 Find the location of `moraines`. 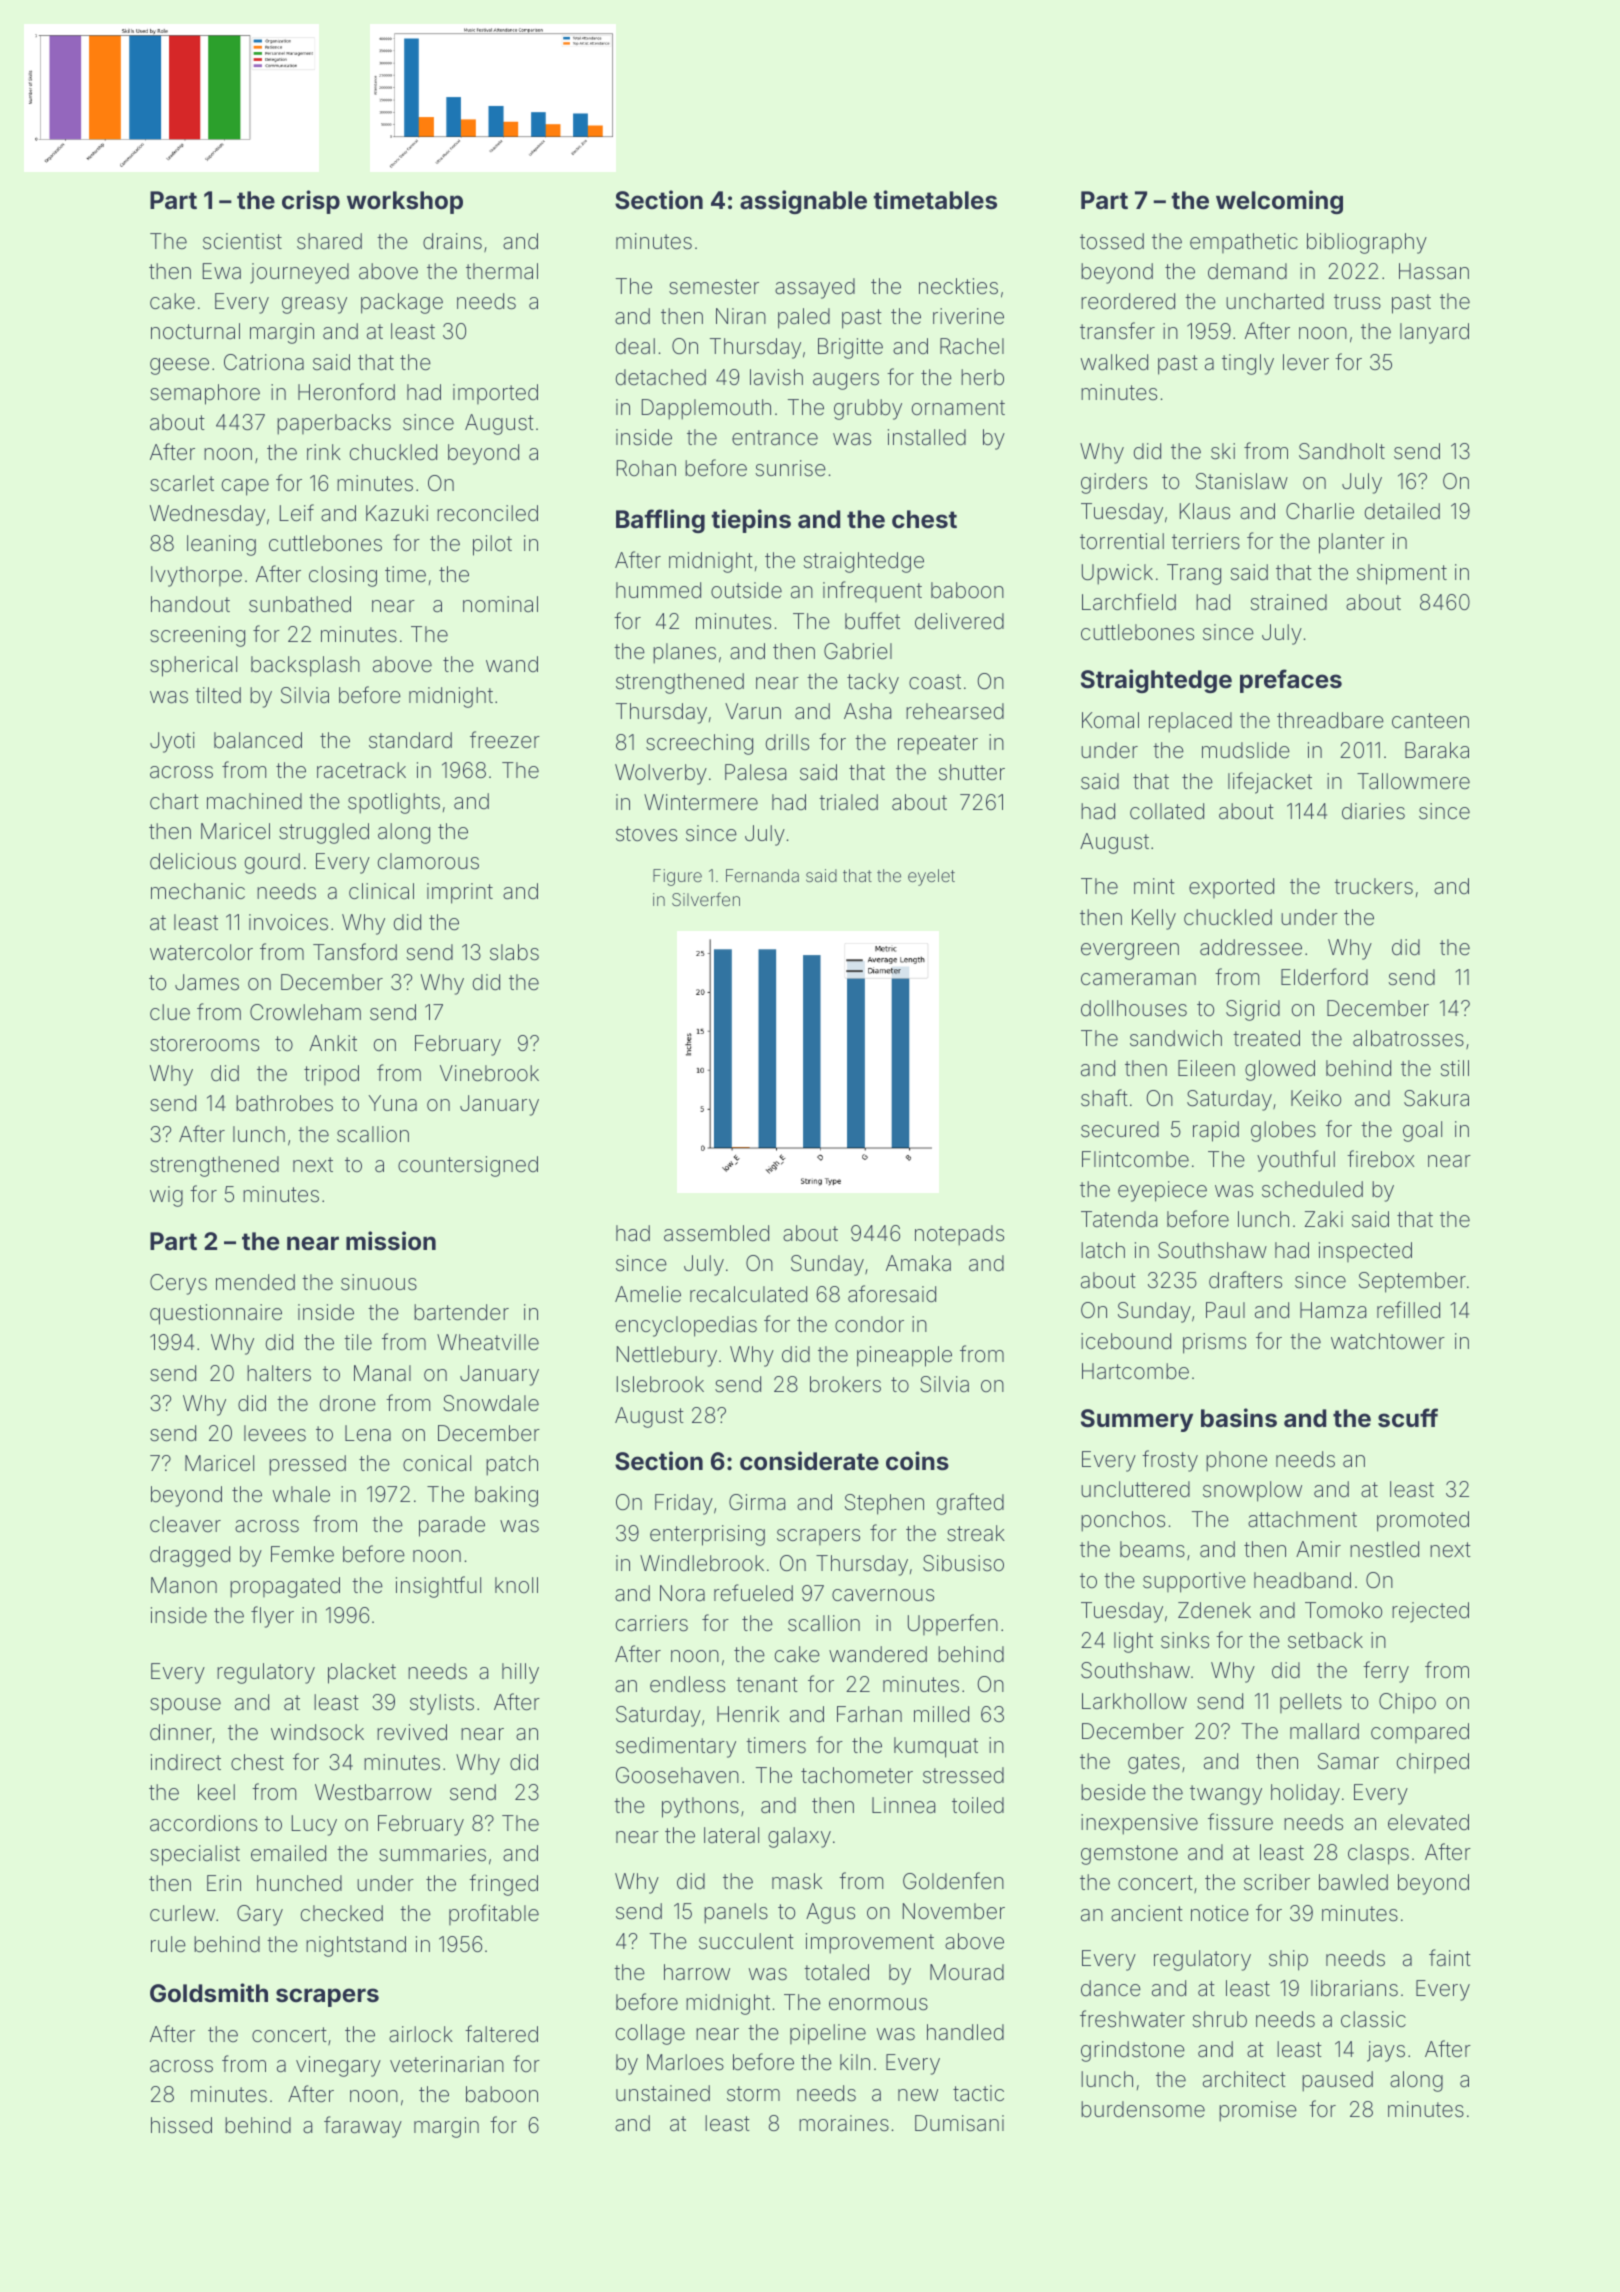

moraines is located at coordinates (844, 2123).
